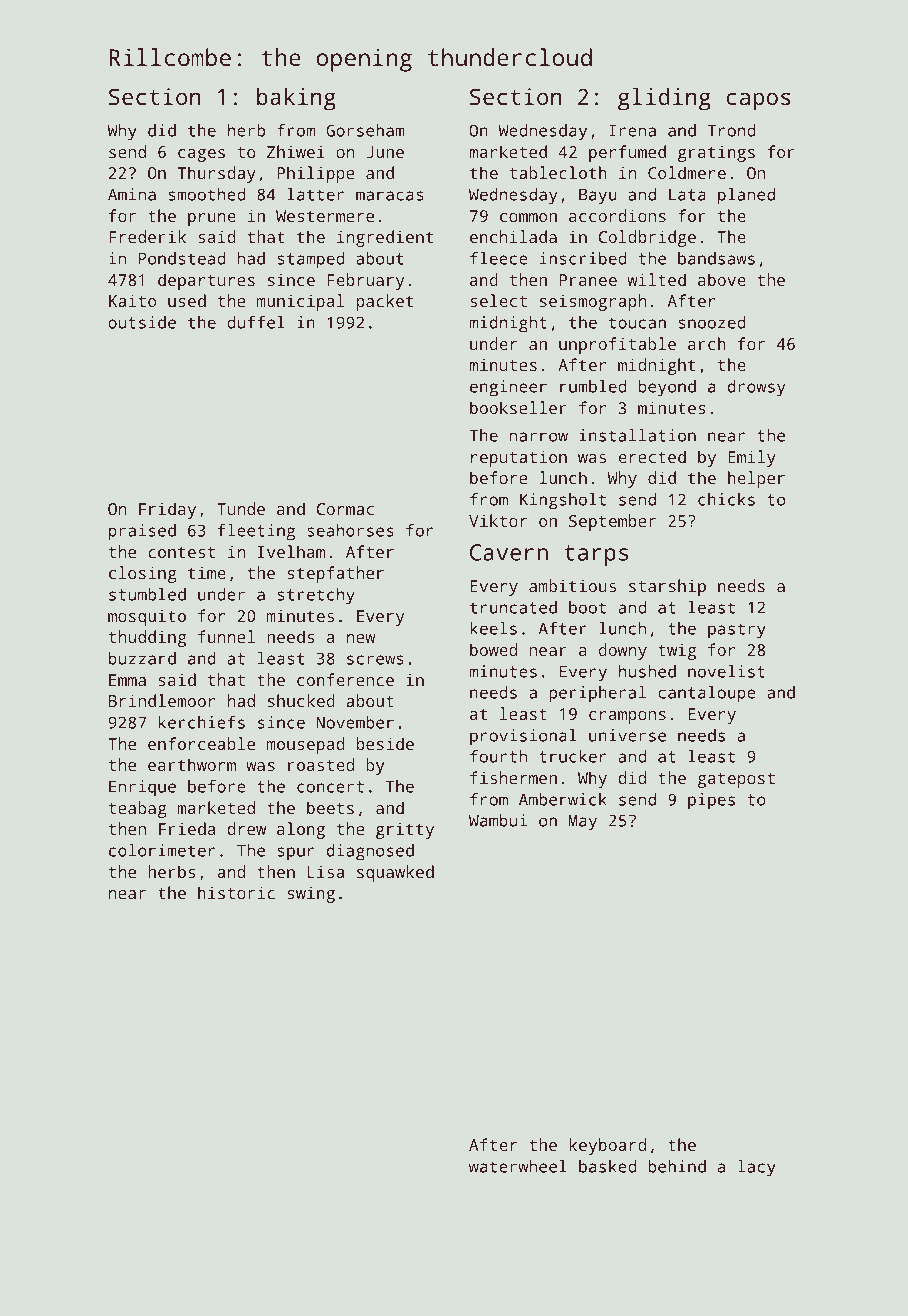  What do you see at coordinates (711, 801) in the image?
I see `pipes` at bounding box center [711, 801].
